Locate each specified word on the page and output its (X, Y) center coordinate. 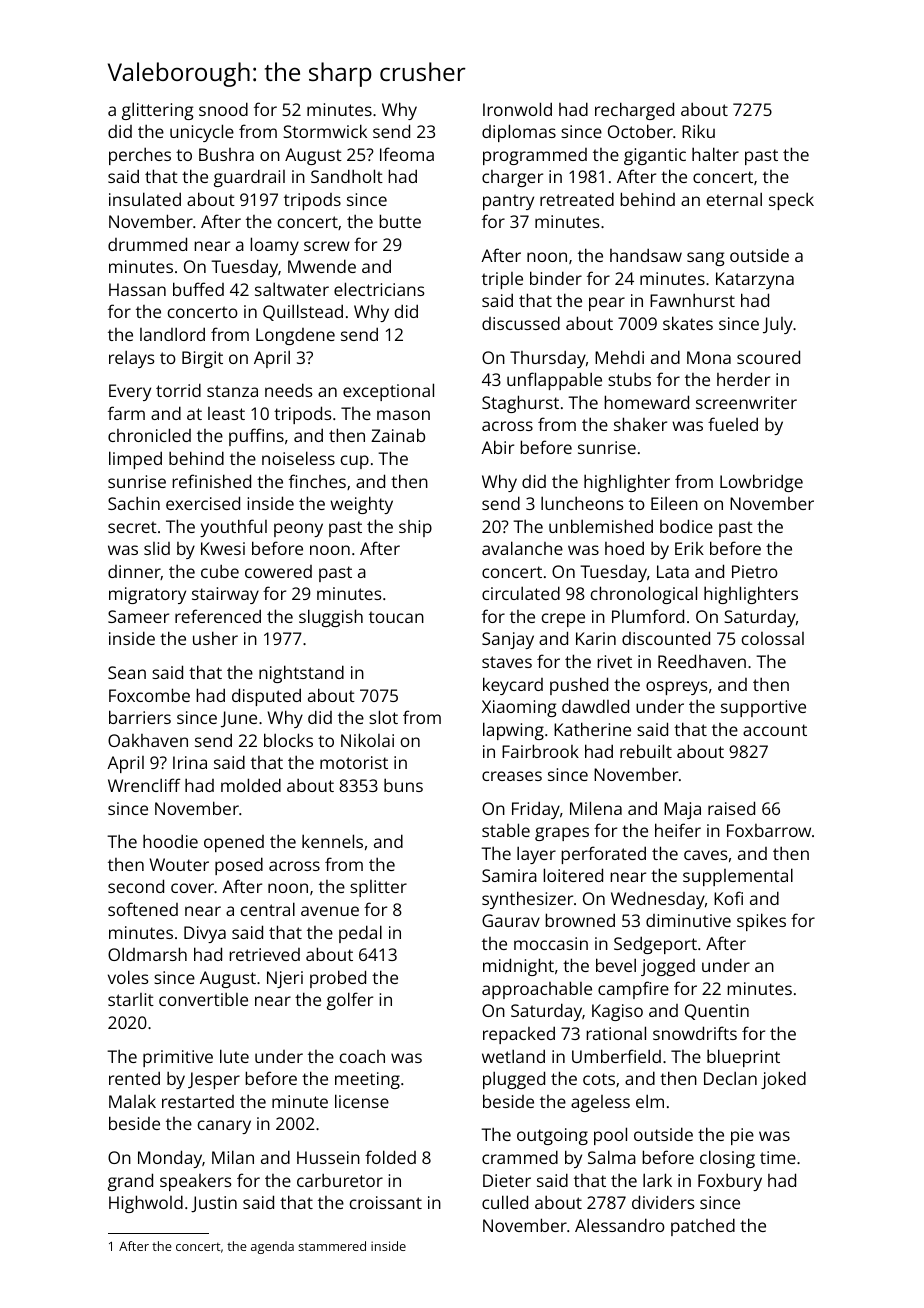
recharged (634, 111)
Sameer (138, 616)
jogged (668, 967)
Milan (233, 1157)
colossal (773, 638)
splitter (378, 888)
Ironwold (517, 109)
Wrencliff (144, 785)
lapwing (513, 731)
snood (223, 109)
